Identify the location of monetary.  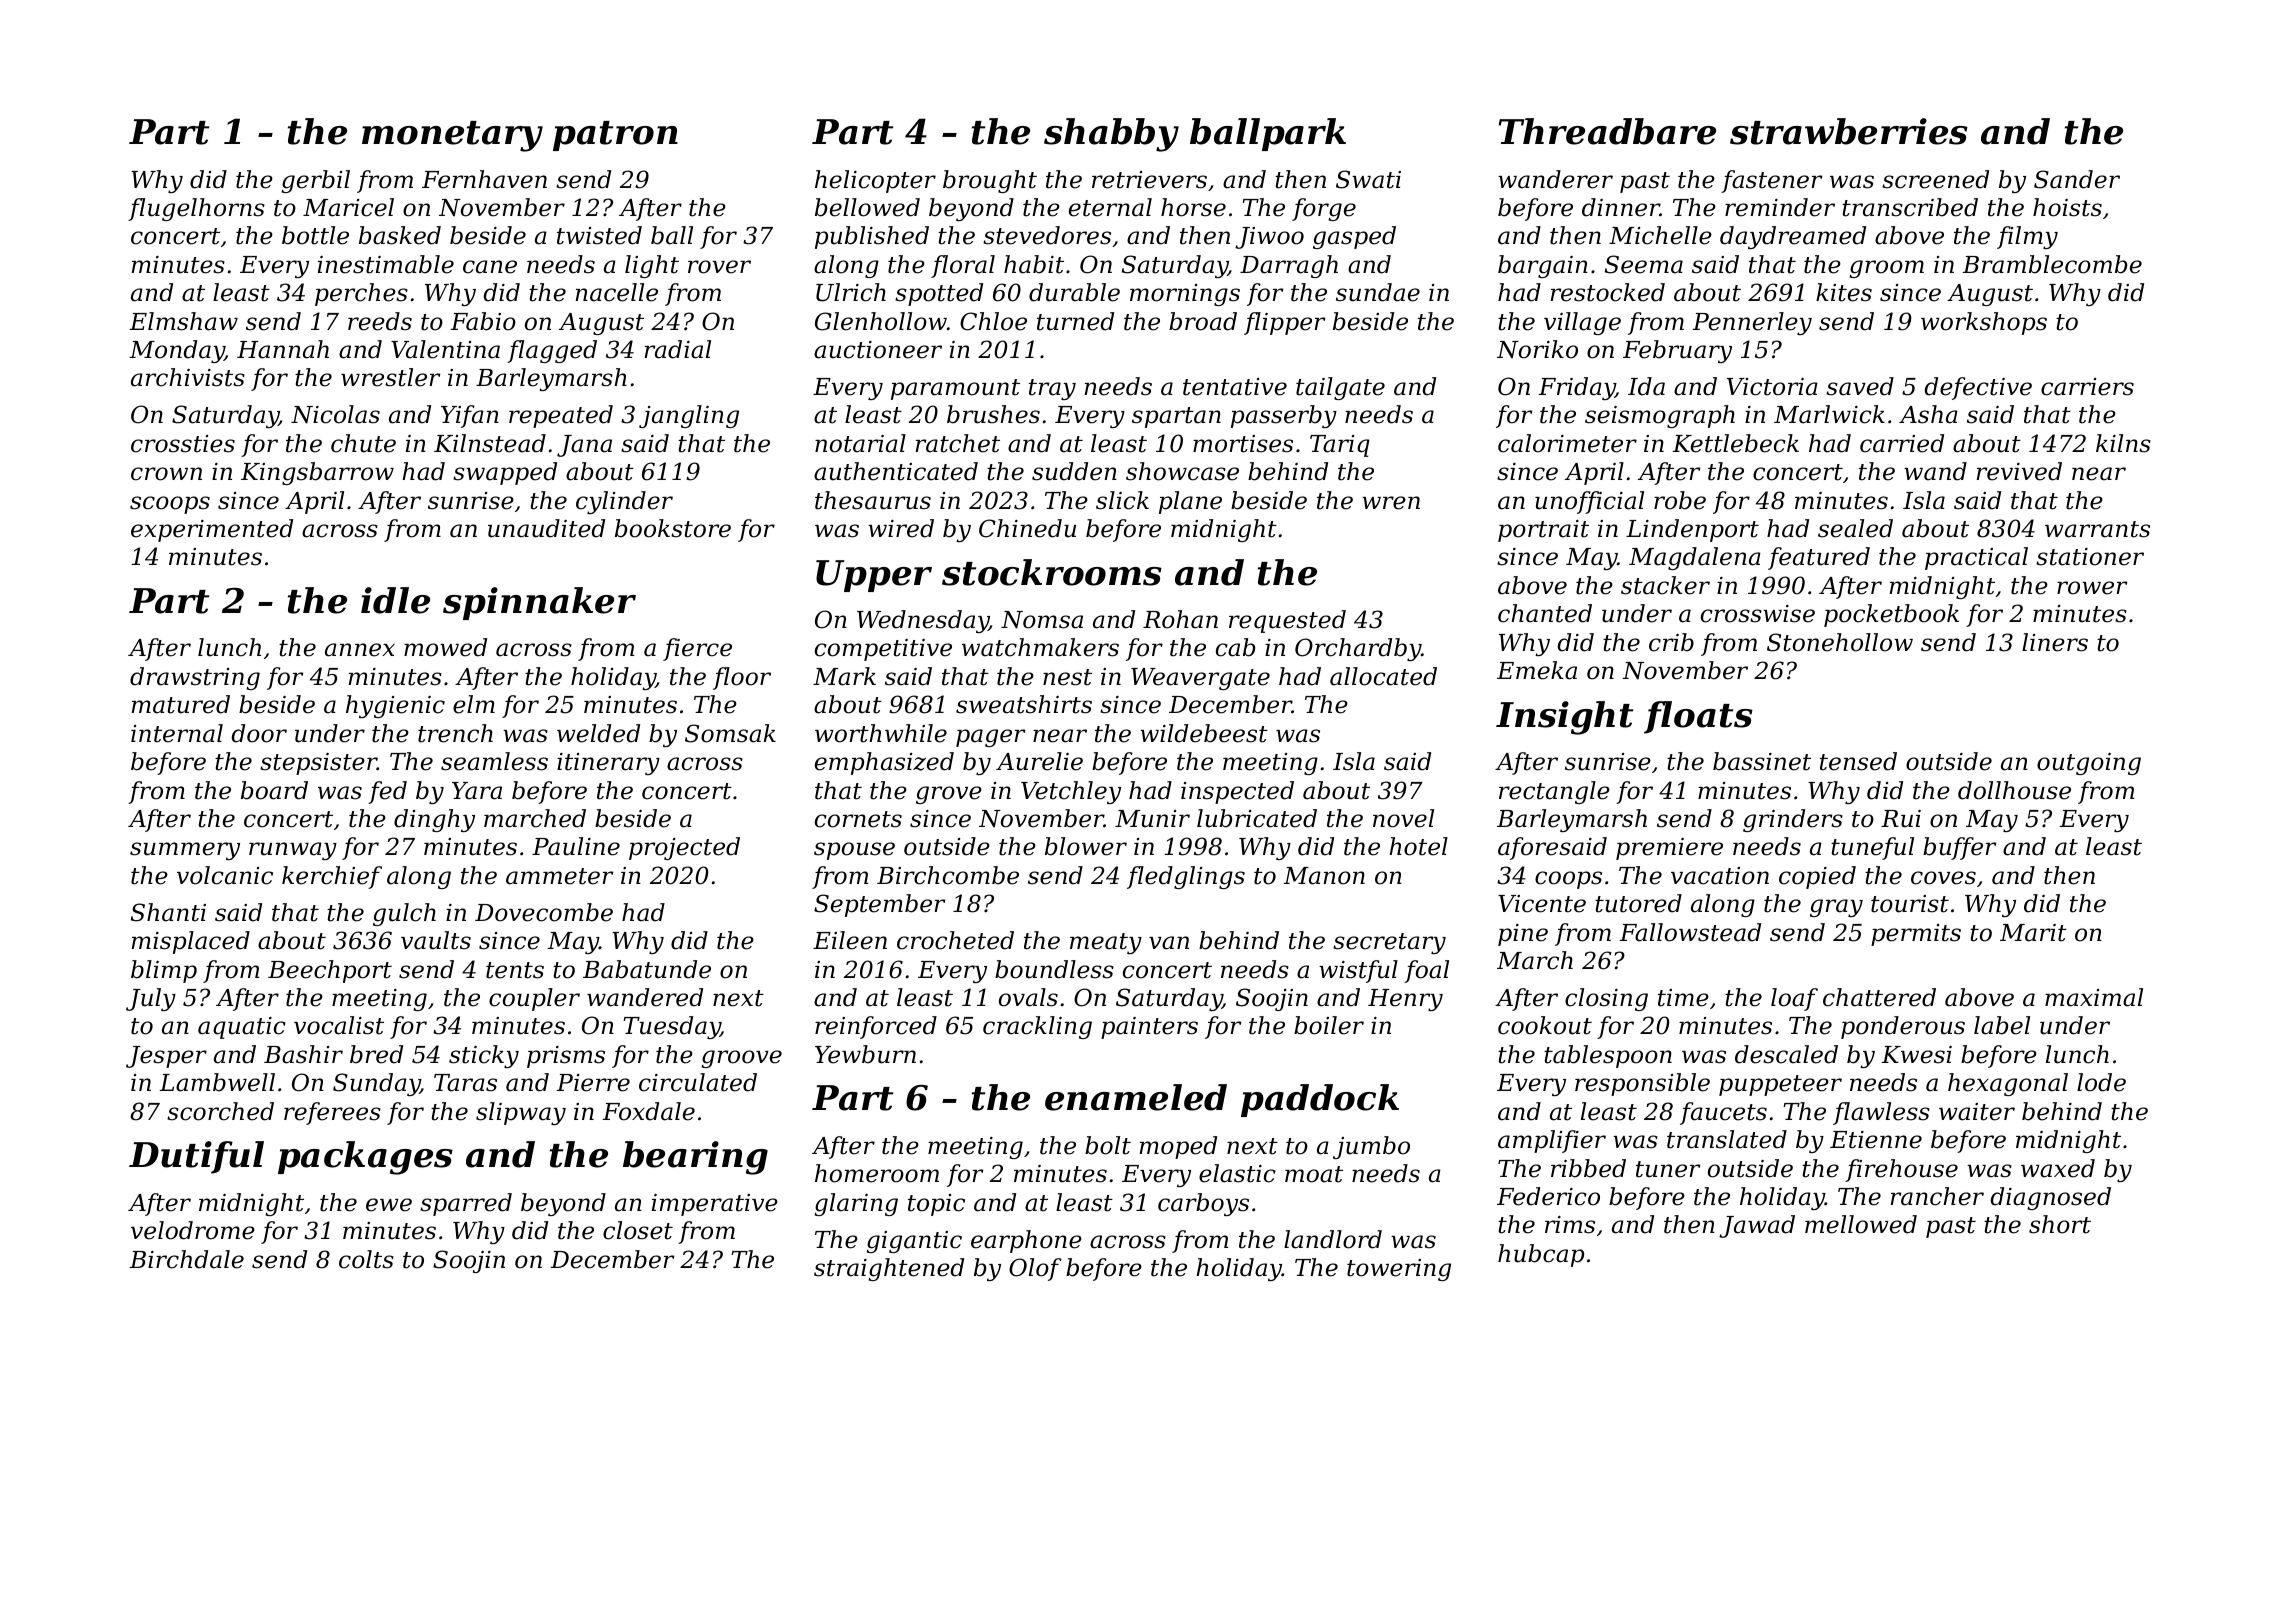
(452, 136).
